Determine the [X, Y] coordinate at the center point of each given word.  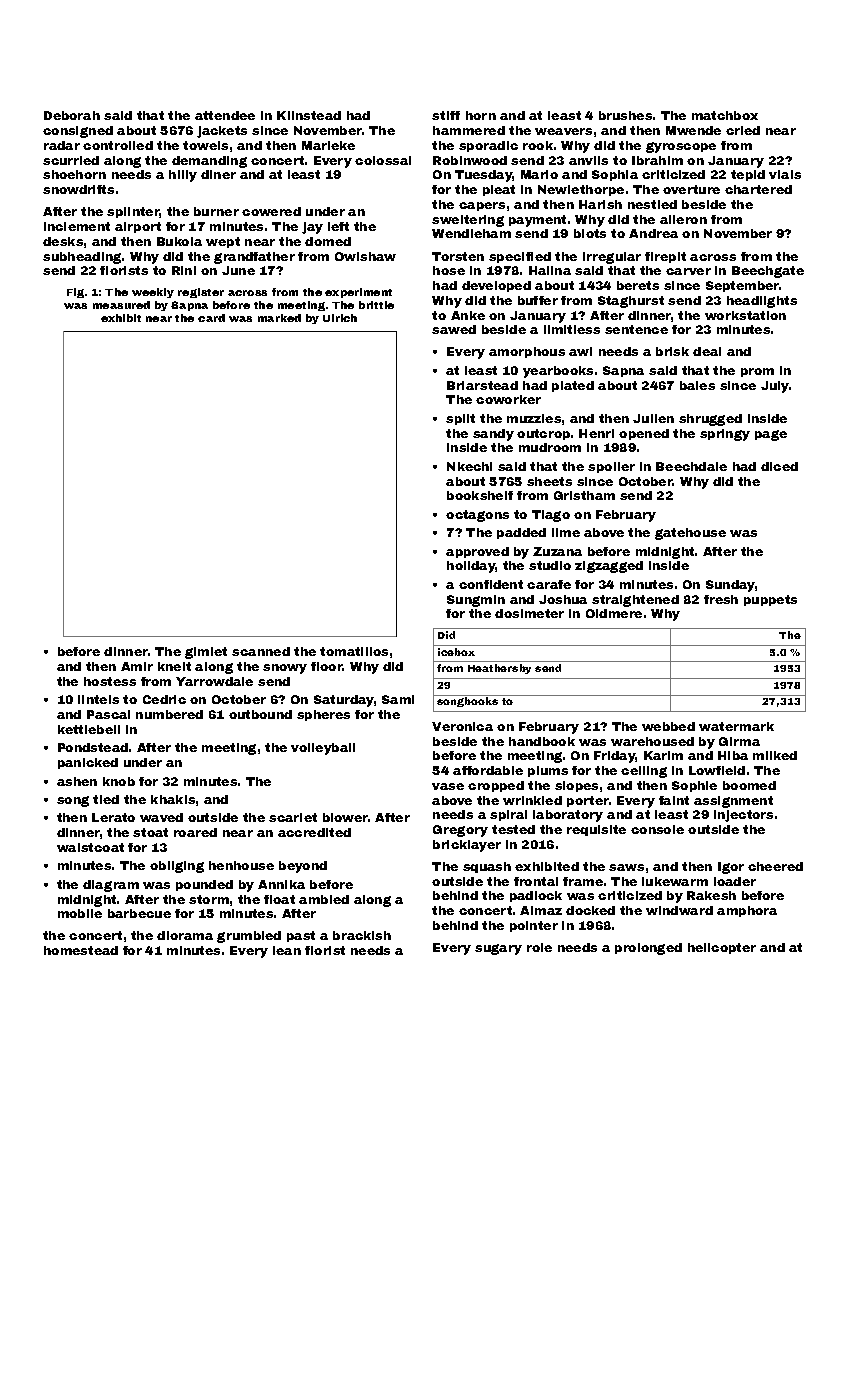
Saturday [344, 701]
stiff [446, 115]
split [460, 419]
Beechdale [691, 466]
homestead [81, 950]
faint [674, 800]
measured [121, 305]
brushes [625, 115]
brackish [362, 935]
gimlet [206, 653]
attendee [225, 115]
